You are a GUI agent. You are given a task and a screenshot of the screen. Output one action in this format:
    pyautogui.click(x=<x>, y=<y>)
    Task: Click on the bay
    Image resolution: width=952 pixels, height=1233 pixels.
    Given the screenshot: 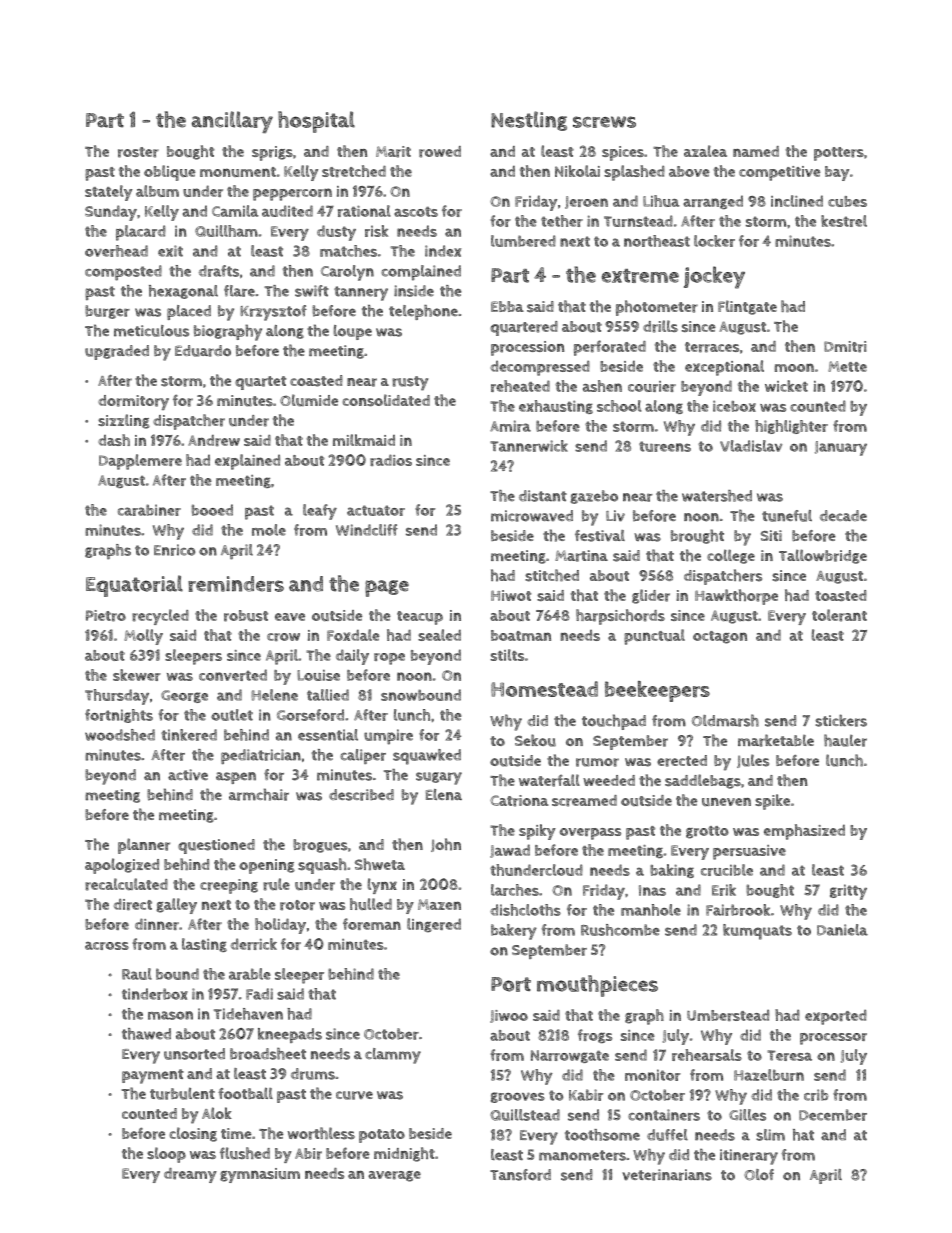 What is the action you would take?
    pyautogui.click(x=837, y=173)
